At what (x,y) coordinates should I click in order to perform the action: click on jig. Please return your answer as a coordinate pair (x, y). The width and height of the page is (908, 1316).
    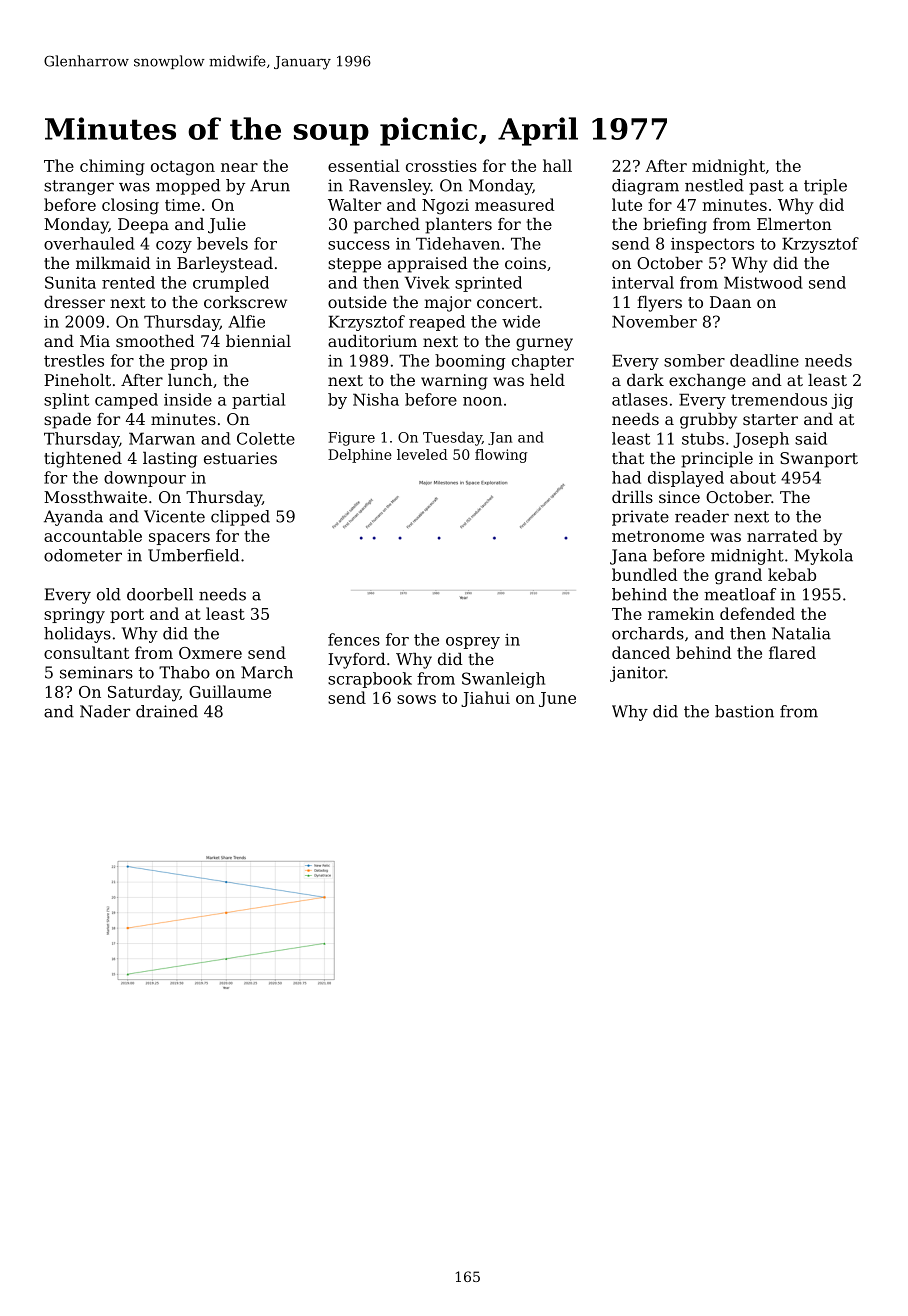
    Looking at the image, I should click on (842, 401).
